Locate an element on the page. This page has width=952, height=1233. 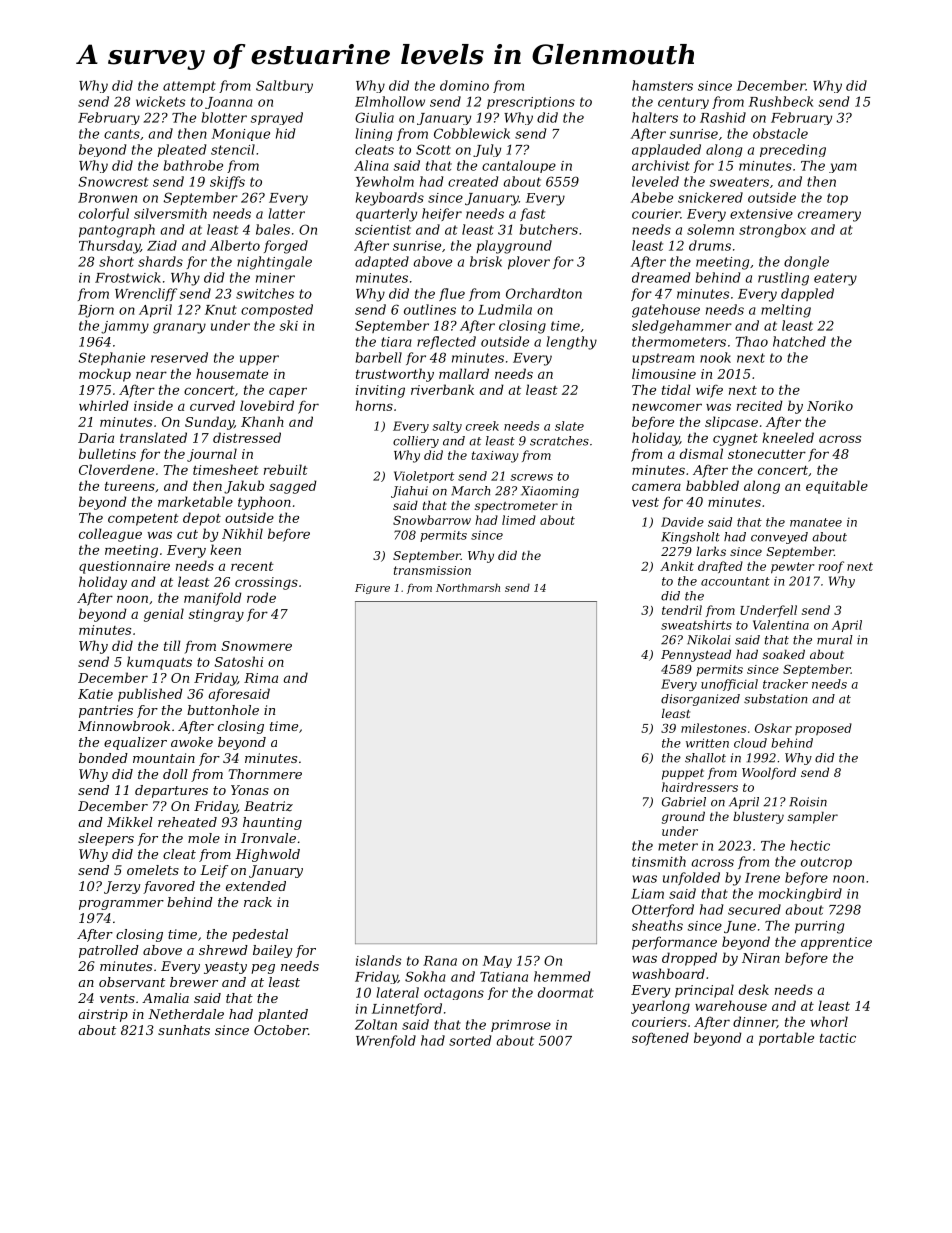
pleated is located at coordinates (181, 150).
